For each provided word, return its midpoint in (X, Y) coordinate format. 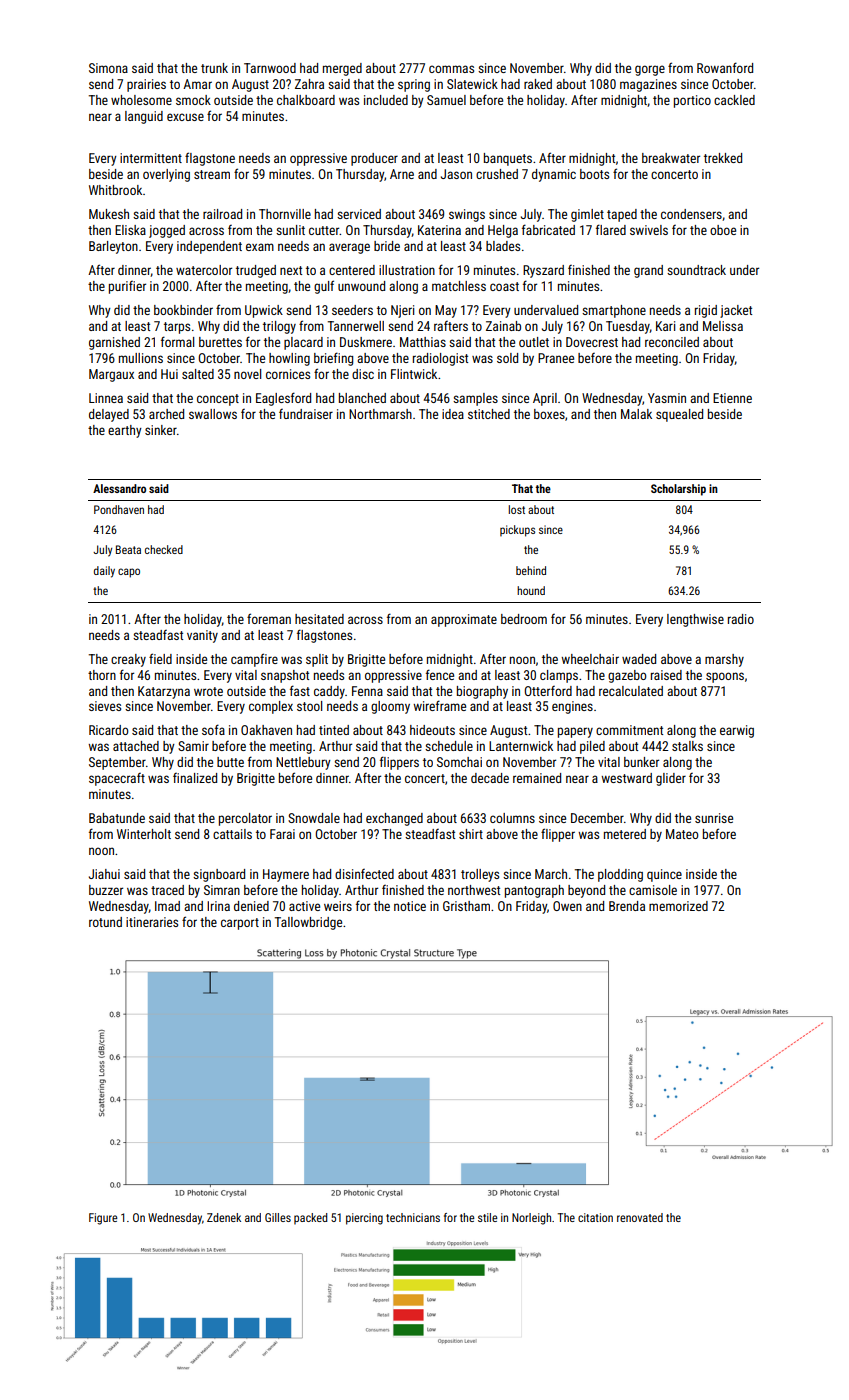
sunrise (714, 818)
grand (648, 271)
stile (488, 1217)
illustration (407, 270)
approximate (464, 620)
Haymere (286, 875)
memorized (678, 906)
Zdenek (224, 1217)
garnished (114, 343)
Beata (128, 549)
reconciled (672, 342)
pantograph (534, 891)
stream (212, 174)
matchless (459, 286)
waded (639, 659)
